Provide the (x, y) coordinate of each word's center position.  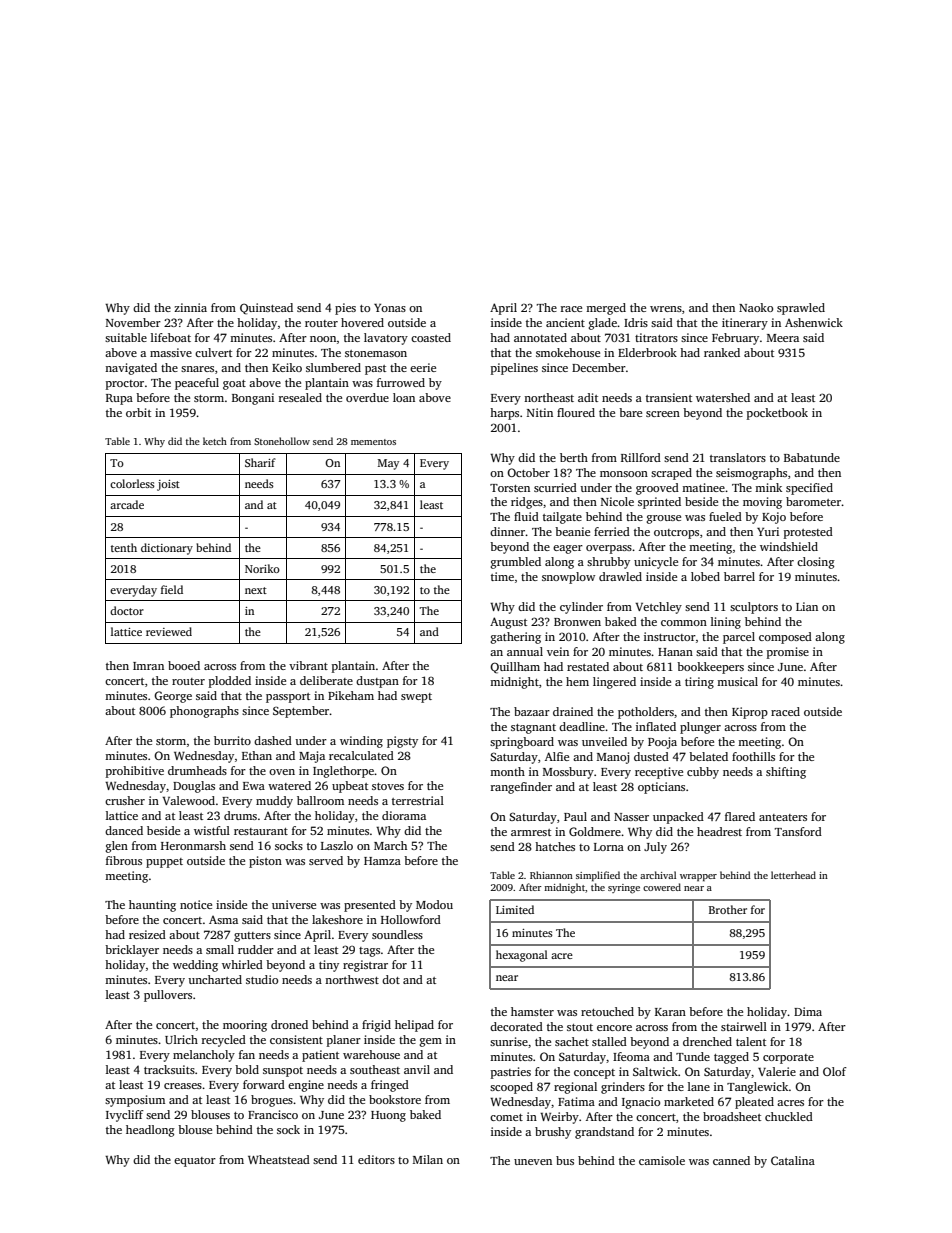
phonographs (204, 712)
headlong (150, 1131)
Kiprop (750, 713)
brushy (553, 1133)
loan (404, 397)
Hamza (382, 861)
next (256, 590)
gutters (252, 937)
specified (809, 489)
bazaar (532, 711)
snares (197, 369)
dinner (508, 531)
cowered (662, 887)
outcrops (676, 534)
